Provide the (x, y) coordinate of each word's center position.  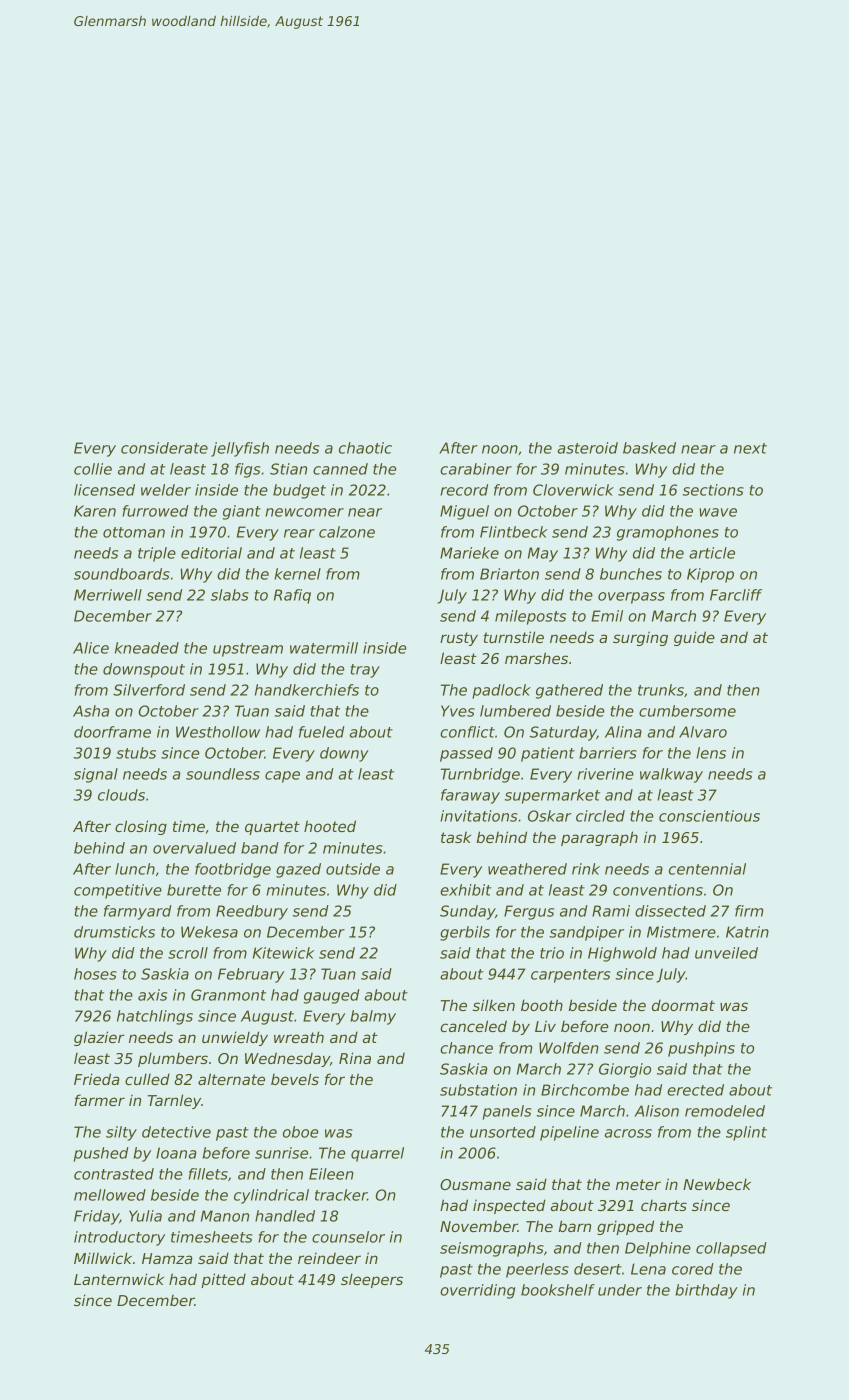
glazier (99, 1038)
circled (600, 816)
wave (718, 512)
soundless (223, 774)
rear (299, 533)
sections (713, 490)
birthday (706, 1291)
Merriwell (108, 595)
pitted (223, 1280)
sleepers (372, 1280)
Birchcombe (585, 1090)
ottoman (134, 532)
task (456, 837)
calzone (347, 532)
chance (466, 1048)
